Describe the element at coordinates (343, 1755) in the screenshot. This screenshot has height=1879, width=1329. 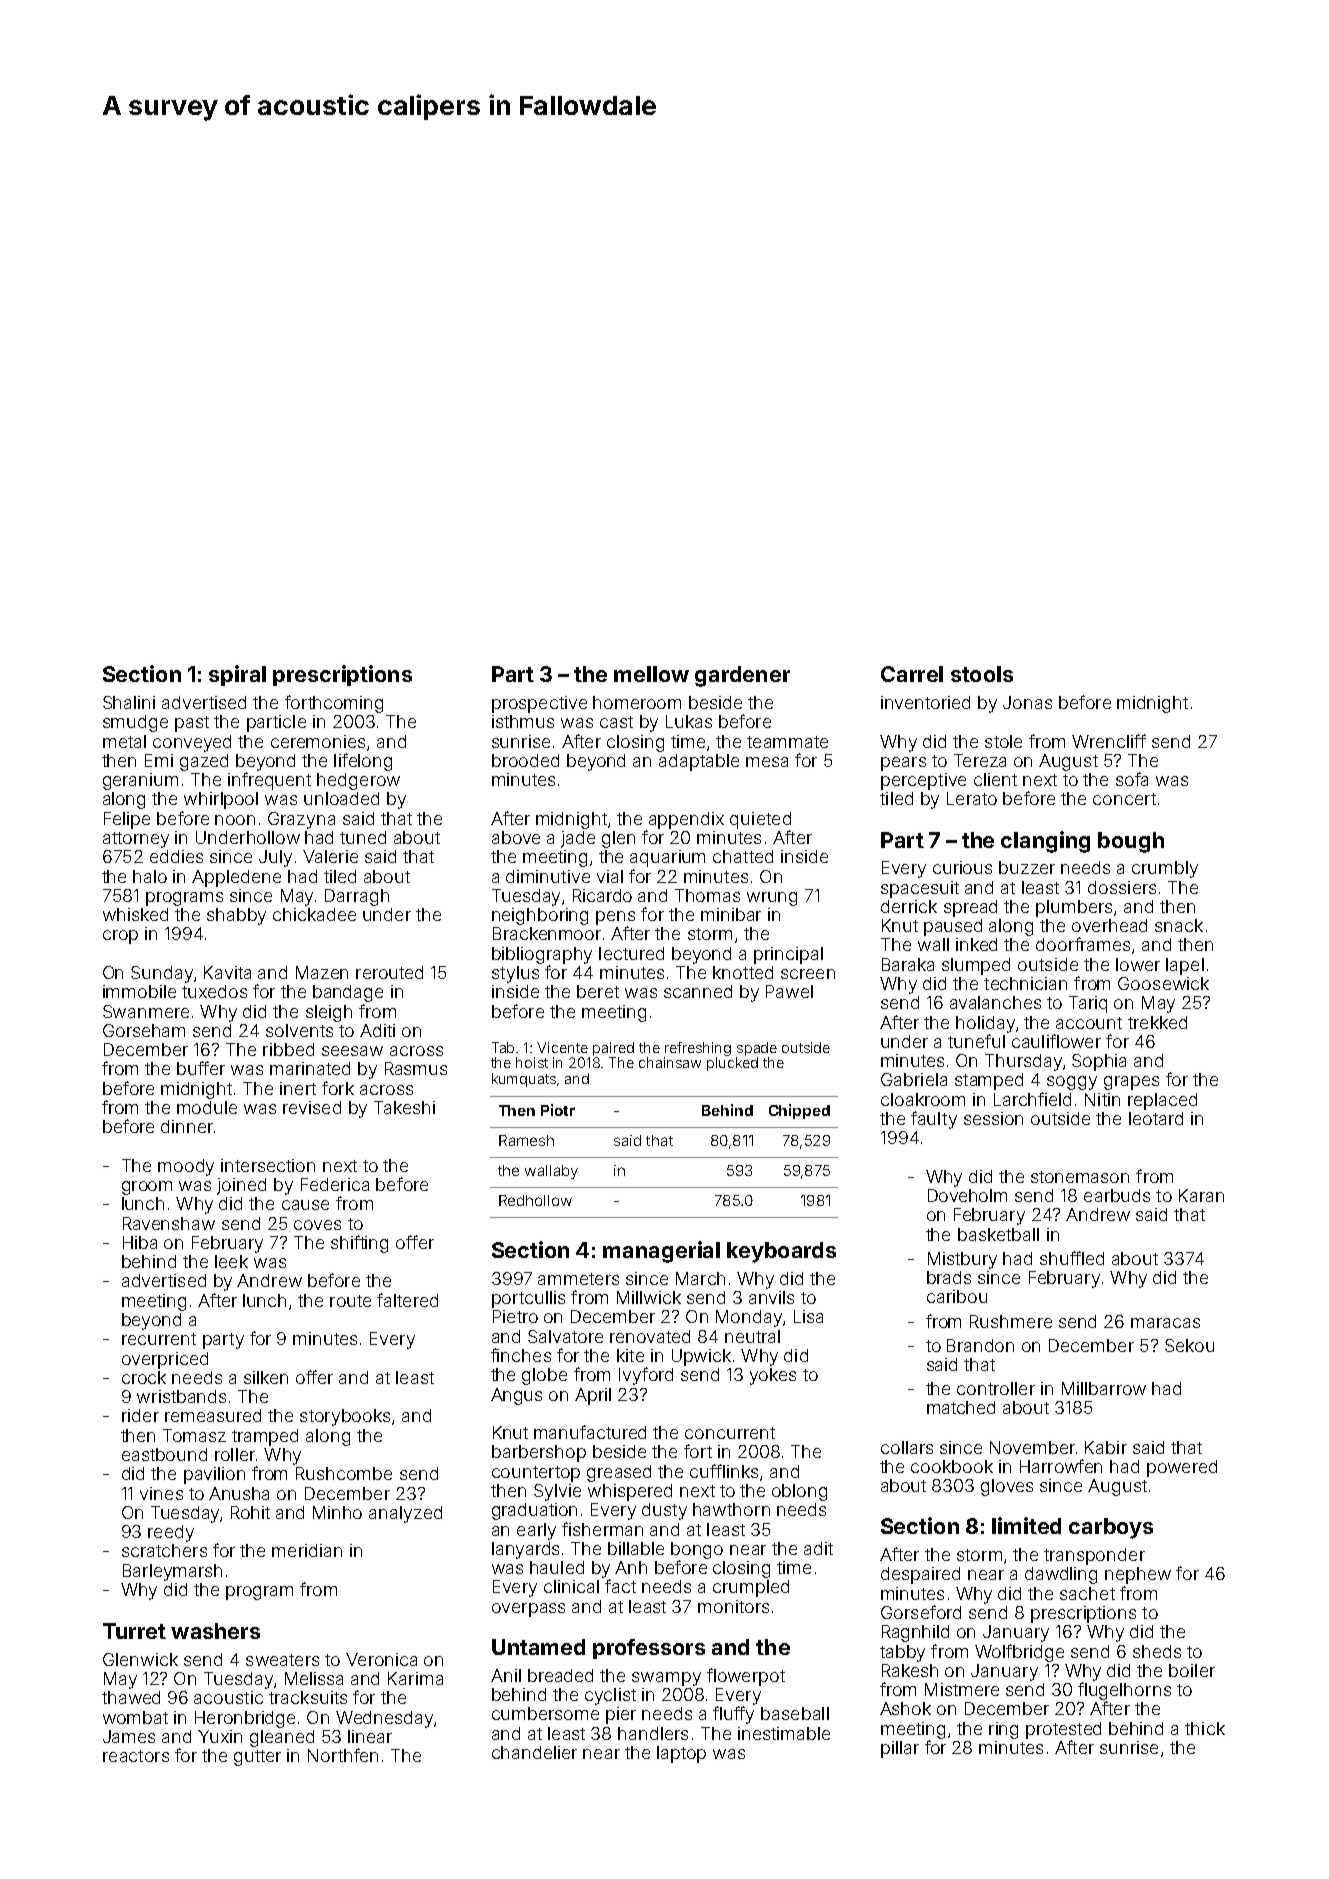
I see `Northfen` at that location.
